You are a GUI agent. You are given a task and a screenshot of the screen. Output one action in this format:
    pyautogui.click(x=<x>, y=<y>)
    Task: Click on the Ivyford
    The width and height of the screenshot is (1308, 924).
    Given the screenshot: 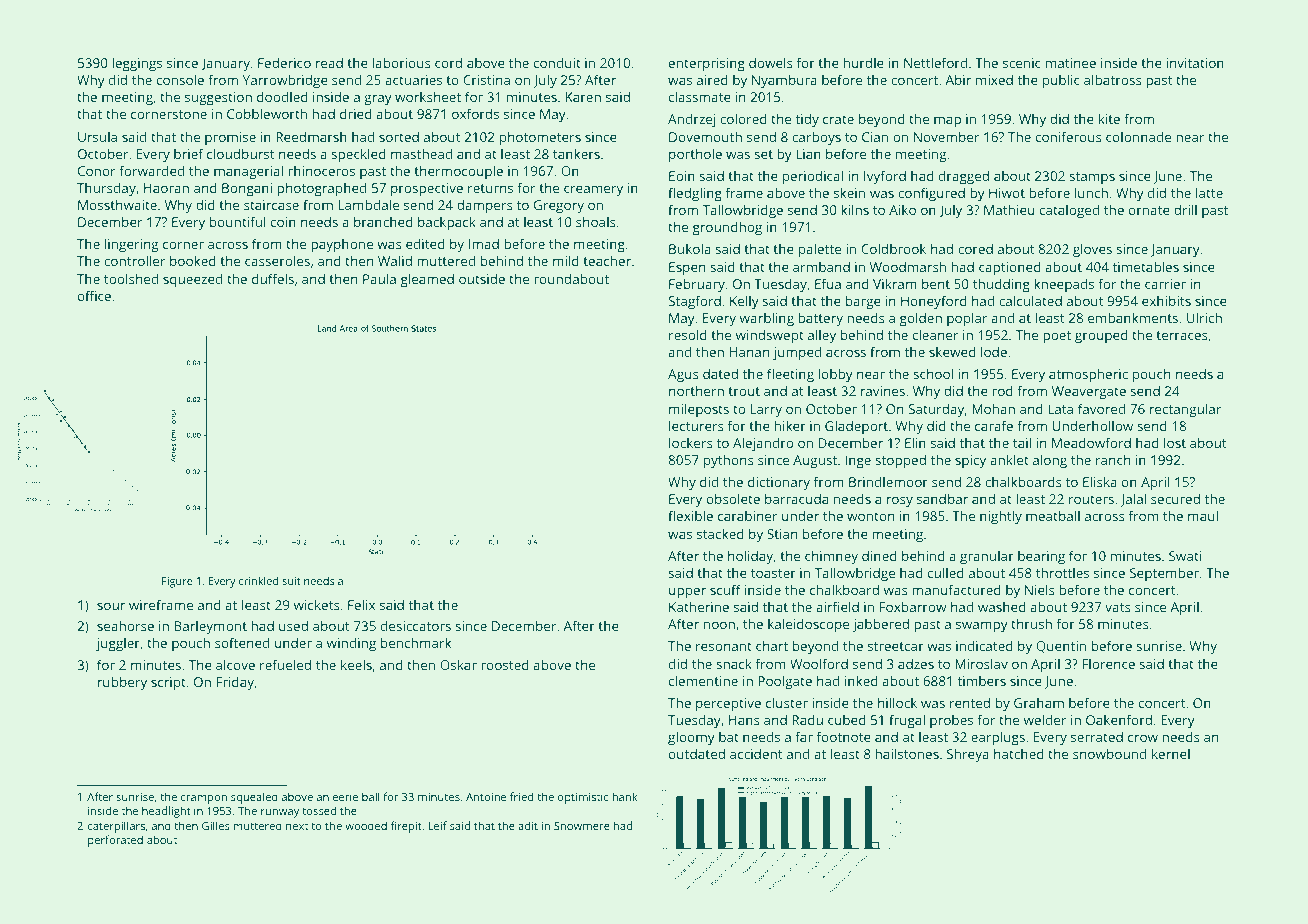 What is the action you would take?
    pyautogui.click(x=885, y=177)
